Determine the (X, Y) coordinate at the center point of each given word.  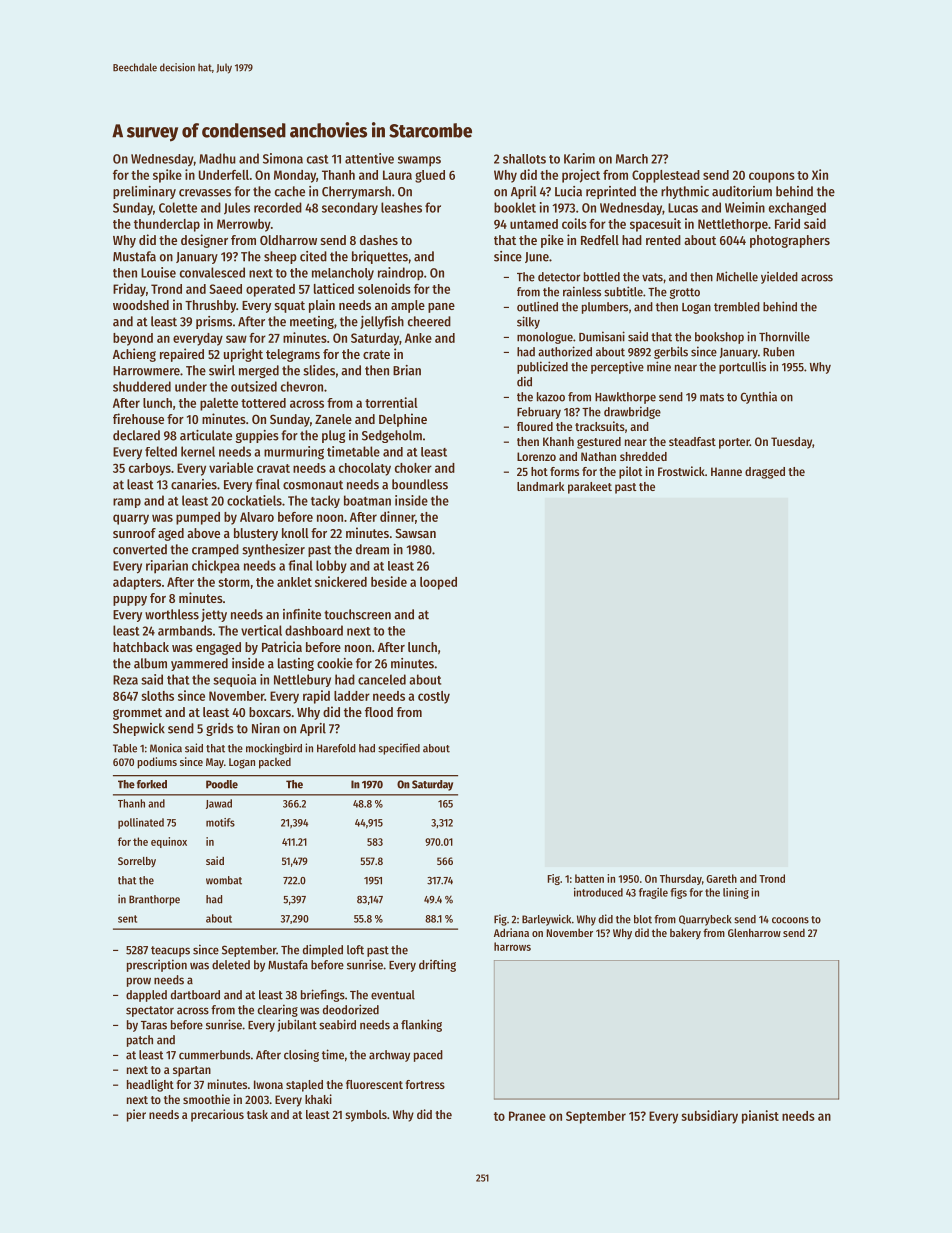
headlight (150, 1085)
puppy (130, 601)
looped (438, 583)
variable (231, 467)
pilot (631, 472)
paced (428, 1056)
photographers (790, 241)
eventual (393, 995)
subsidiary (709, 1117)
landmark (540, 486)
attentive (369, 158)
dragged (765, 473)
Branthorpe (154, 900)
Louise (158, 272)
